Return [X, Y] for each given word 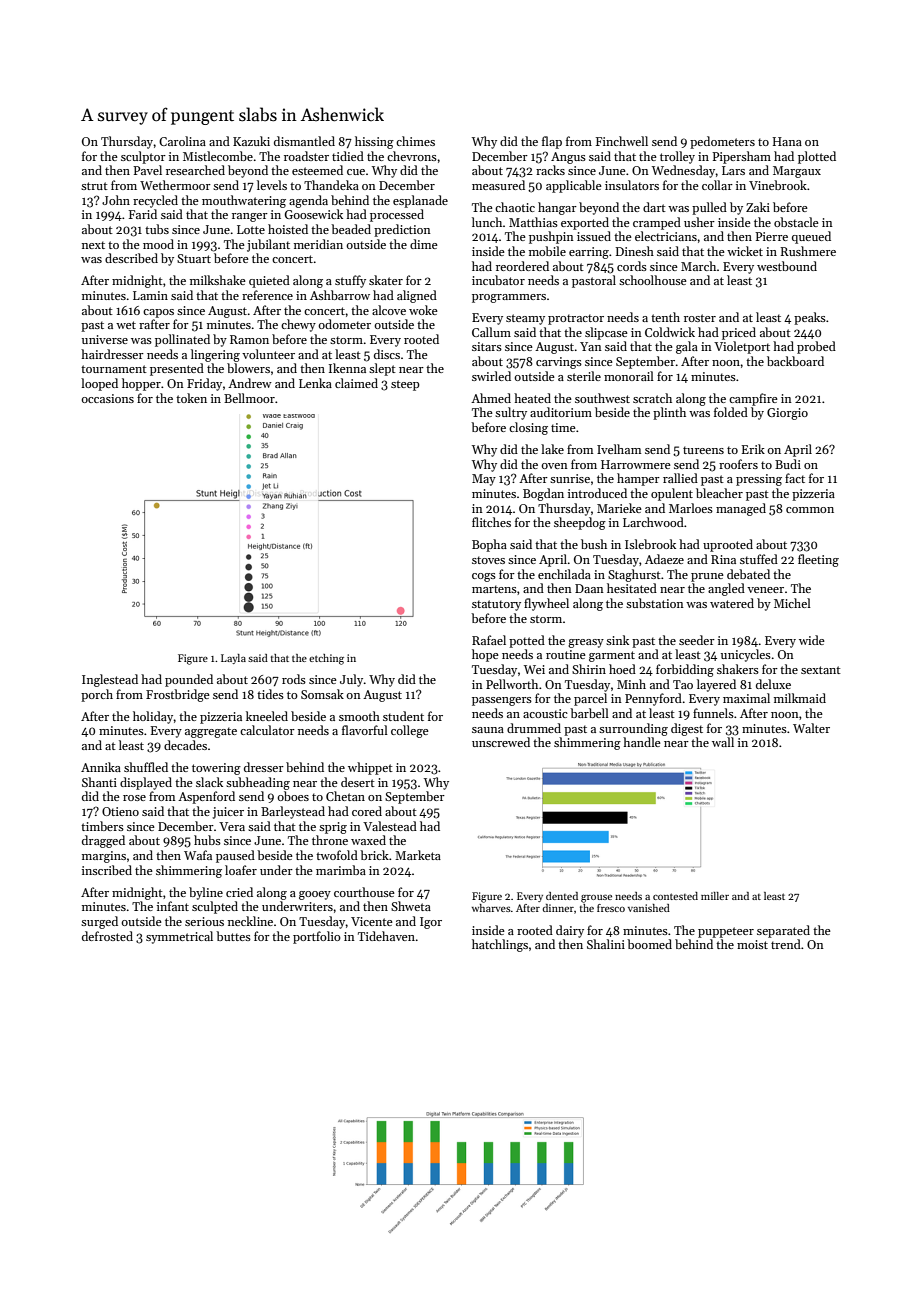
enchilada [564, 574]
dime [424, 244]
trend [786, 944]
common [810, 510]
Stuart [194, 258]
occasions [107, 398]
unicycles [746, 655]
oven [554, 466]
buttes [233, 936]
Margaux [797, 172]
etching [326, 659]
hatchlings [500, 945]
